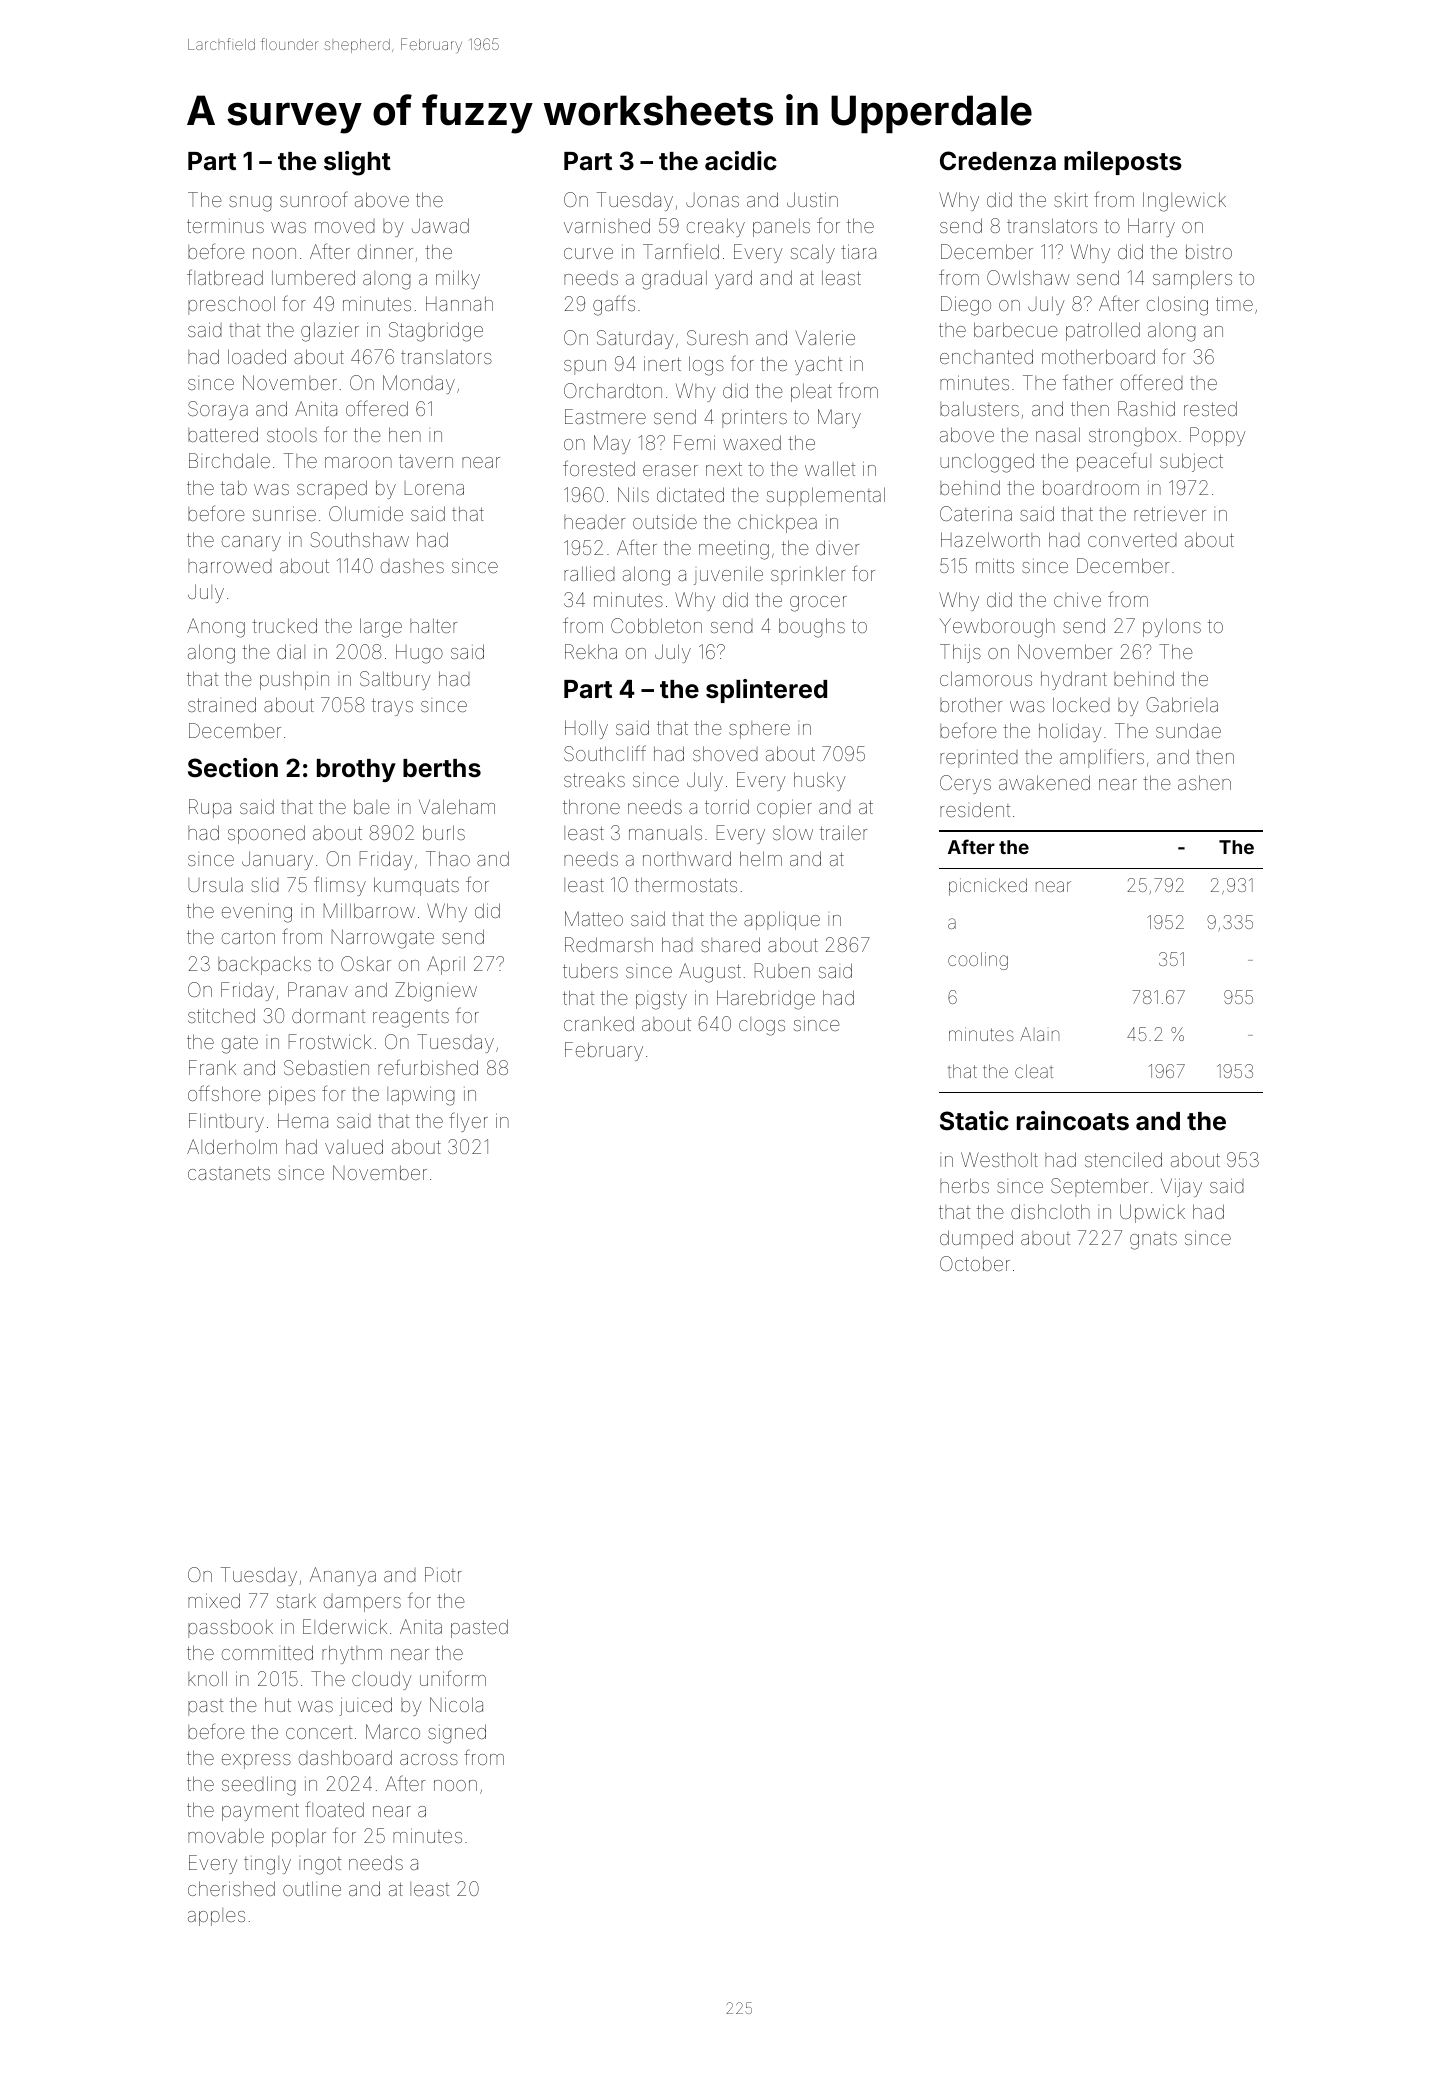 The width and height of the screenshot is (1450, 2100). What do you see at coordinates (312, 1888) in the screenshot?
I see `outline` at bounding box center [312, 1888].
